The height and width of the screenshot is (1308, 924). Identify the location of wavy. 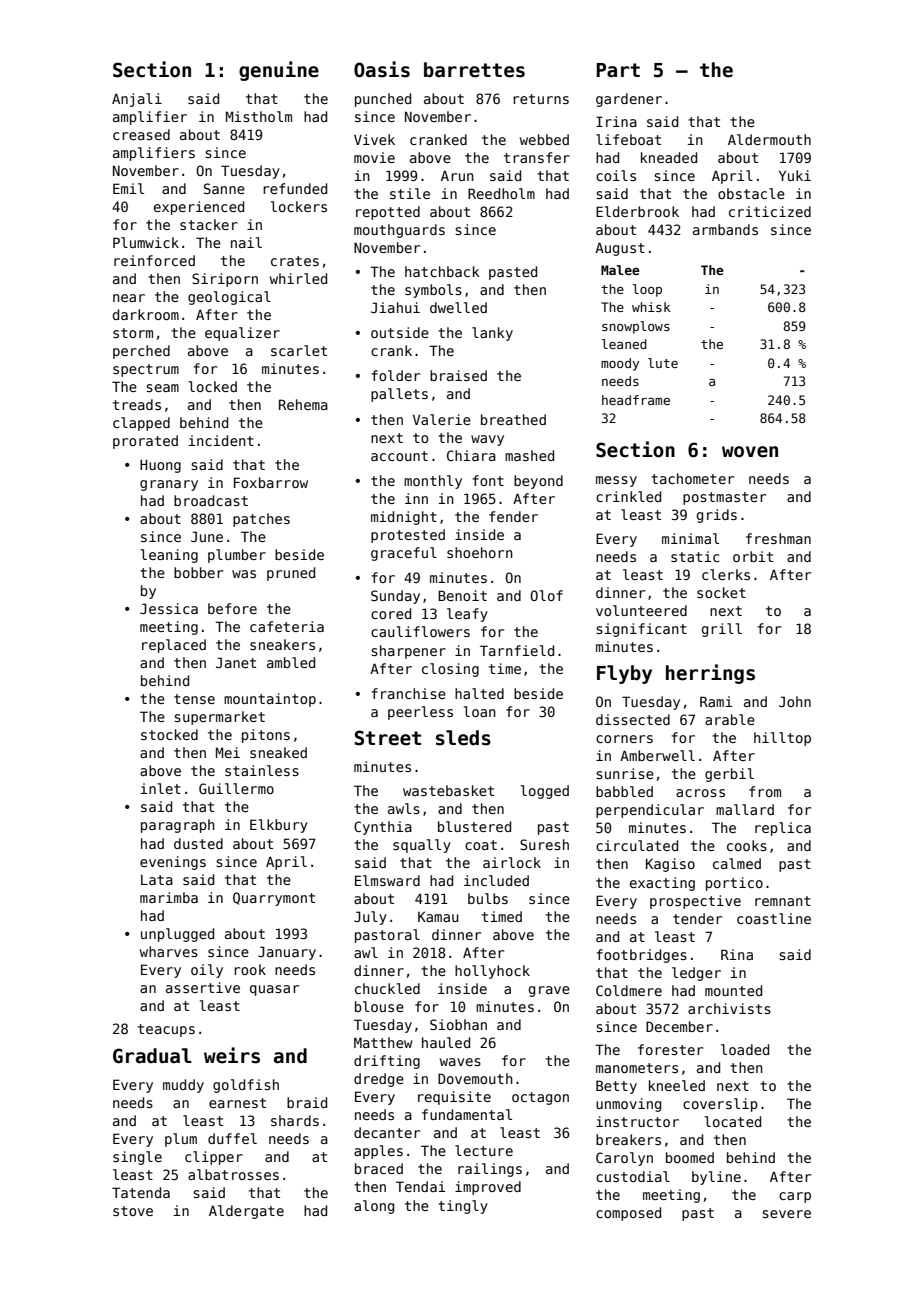
(487, 440).
